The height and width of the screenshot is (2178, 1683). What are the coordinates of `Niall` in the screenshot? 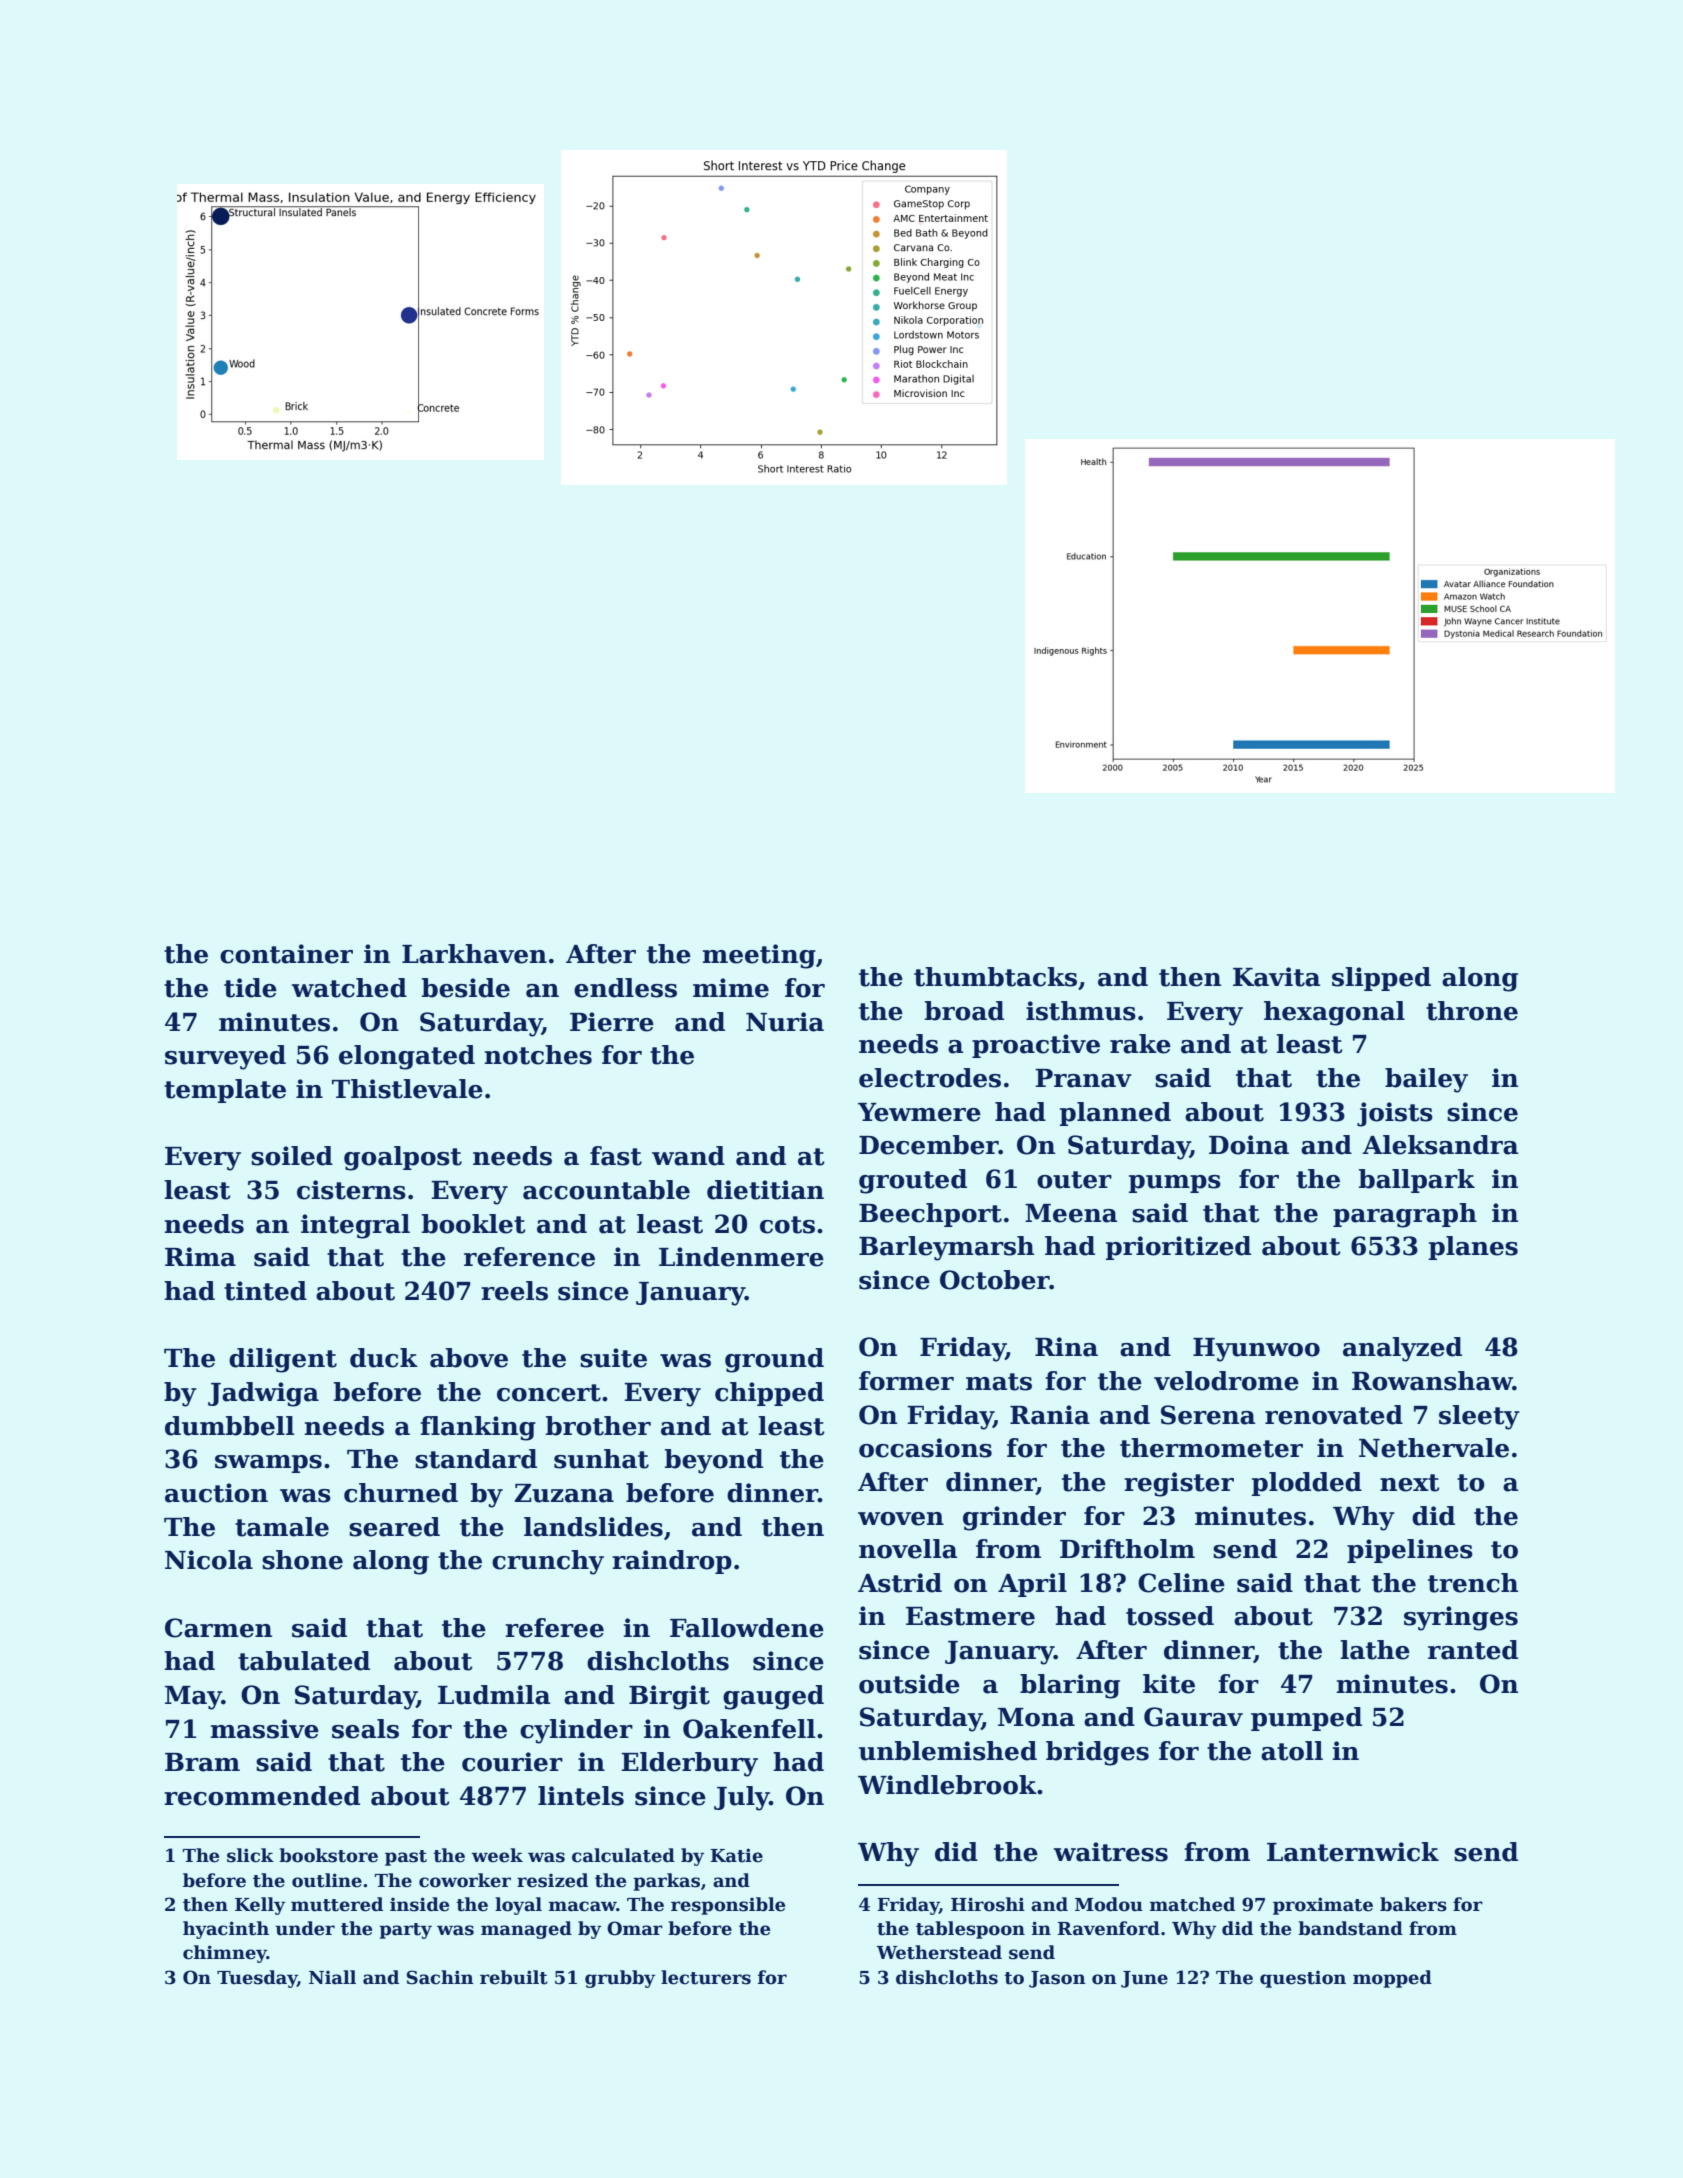 It's located at (332, 1977).
